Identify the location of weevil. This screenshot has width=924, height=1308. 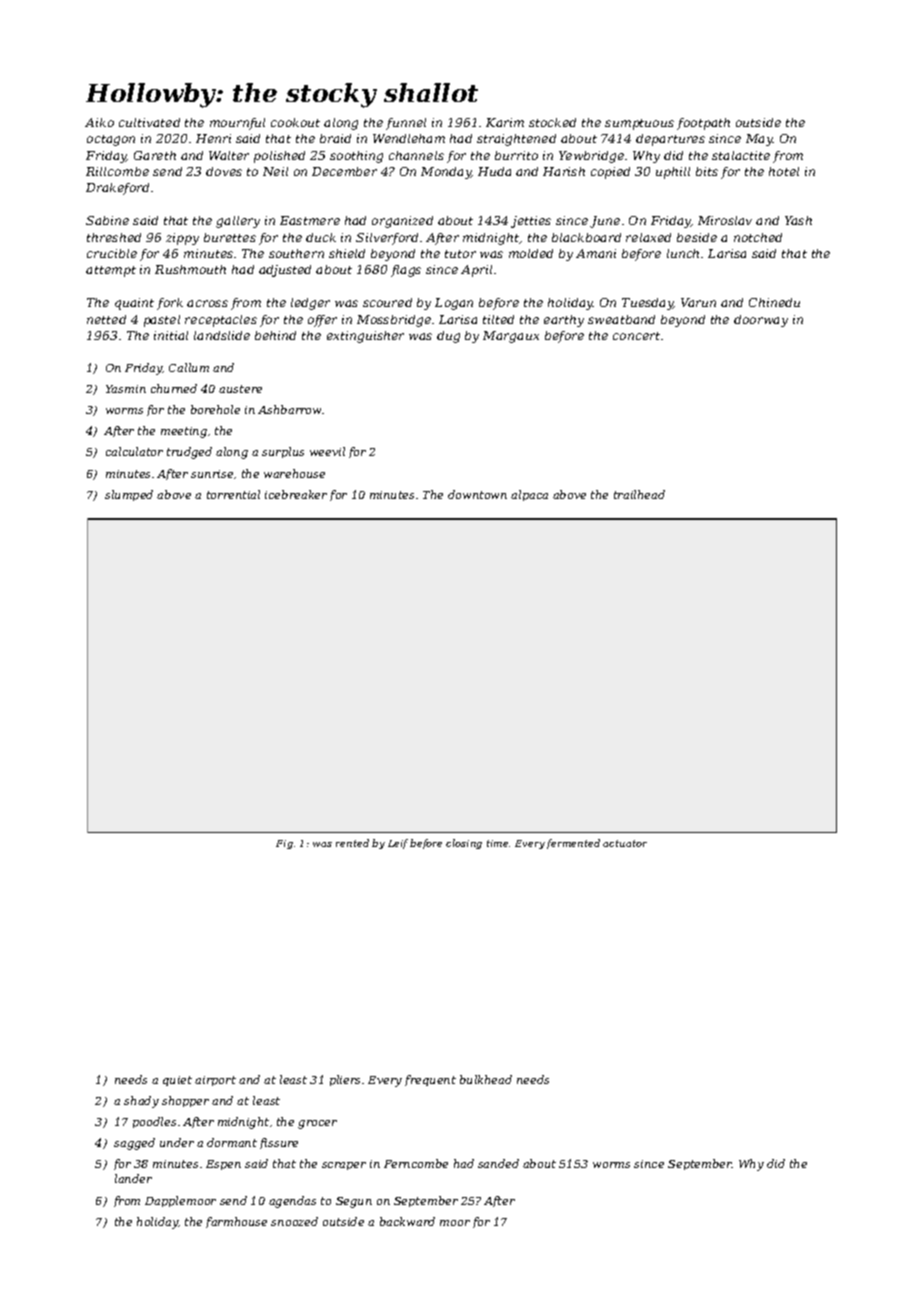
(327, 451).
